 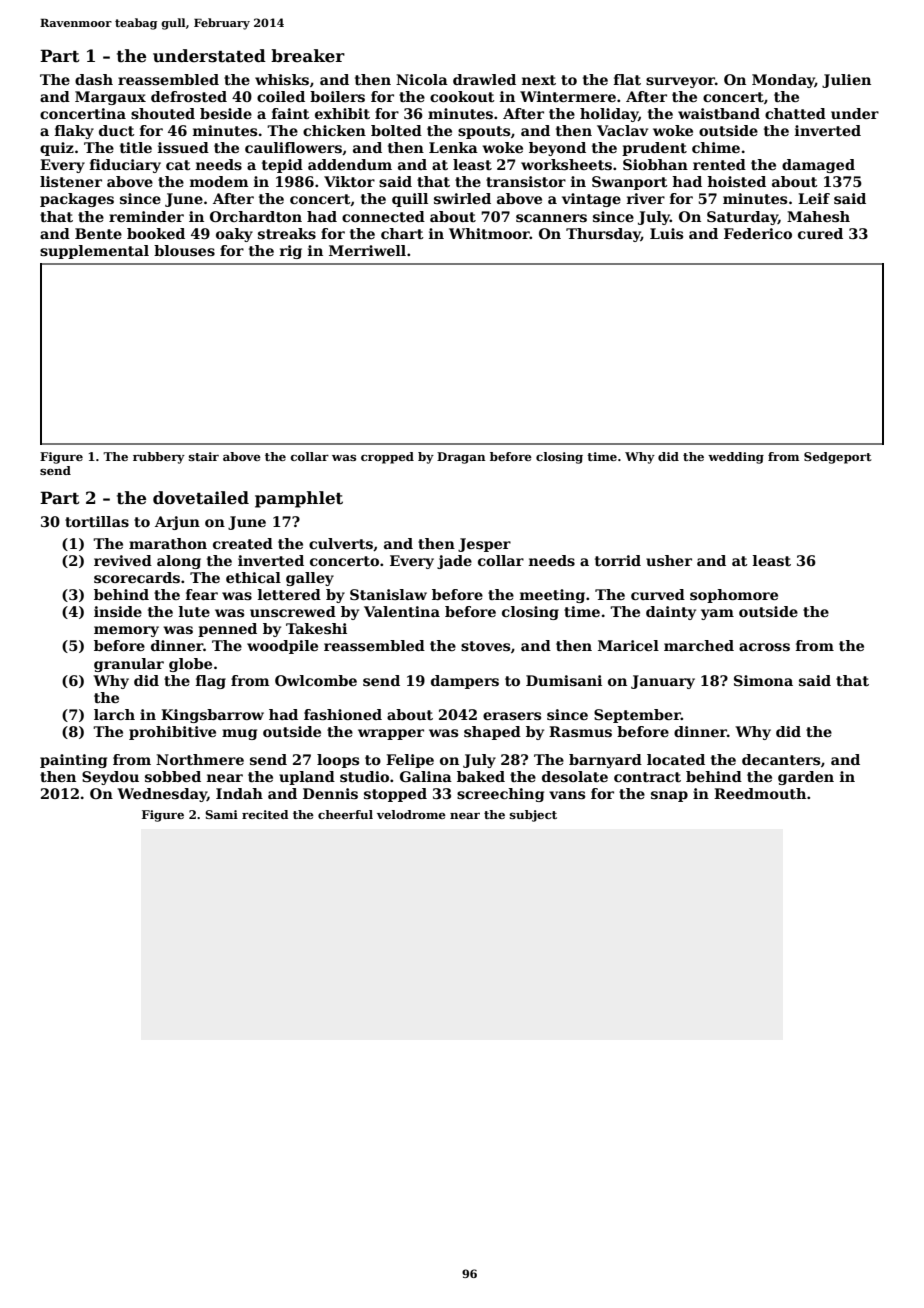 What do you see at coordinates (201, 498) in the image?
I see `dovetailed` at bounding box center [201, 498].
